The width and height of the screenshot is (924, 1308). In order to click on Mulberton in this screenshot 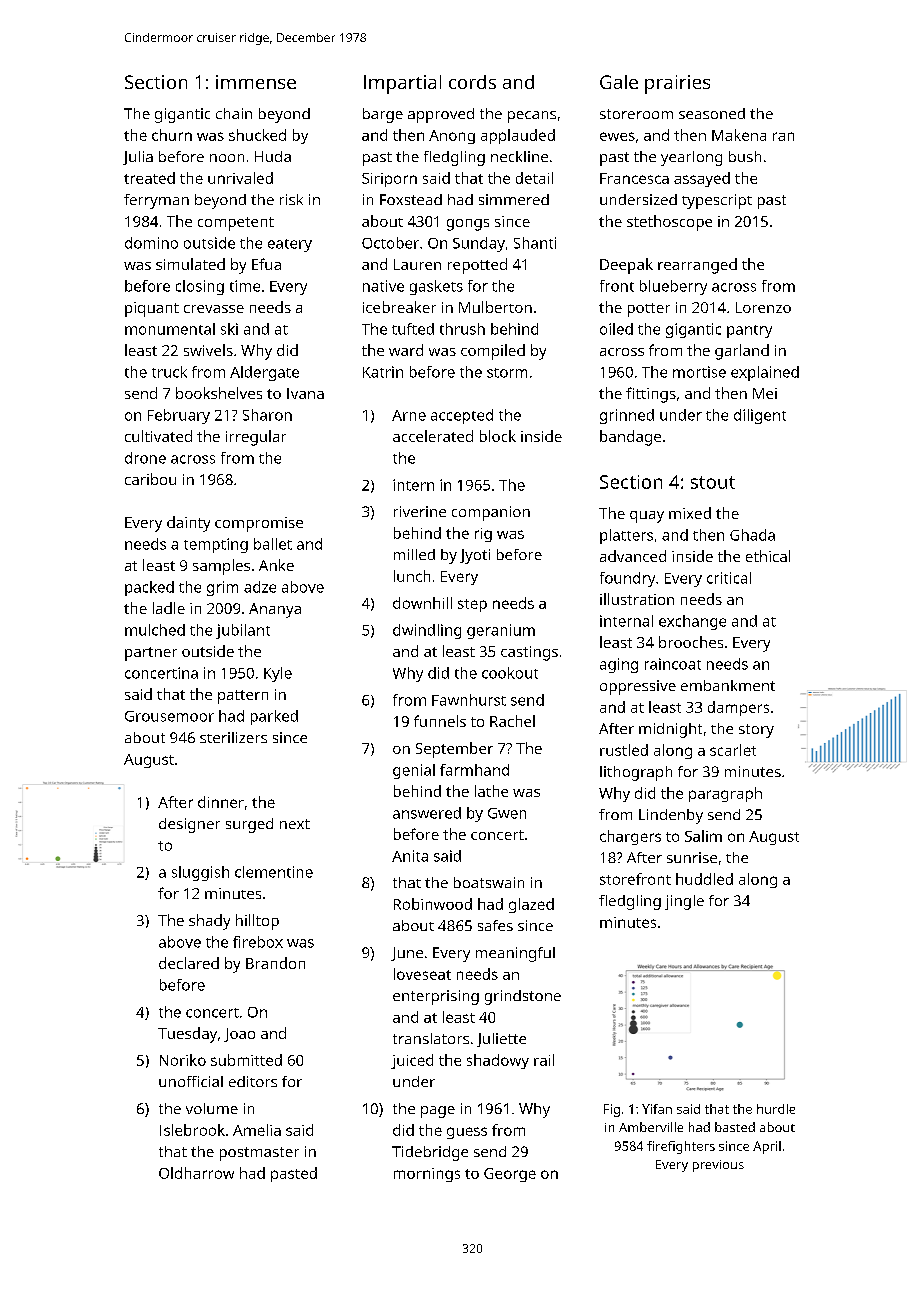, I will do `click(495, 307)`.
